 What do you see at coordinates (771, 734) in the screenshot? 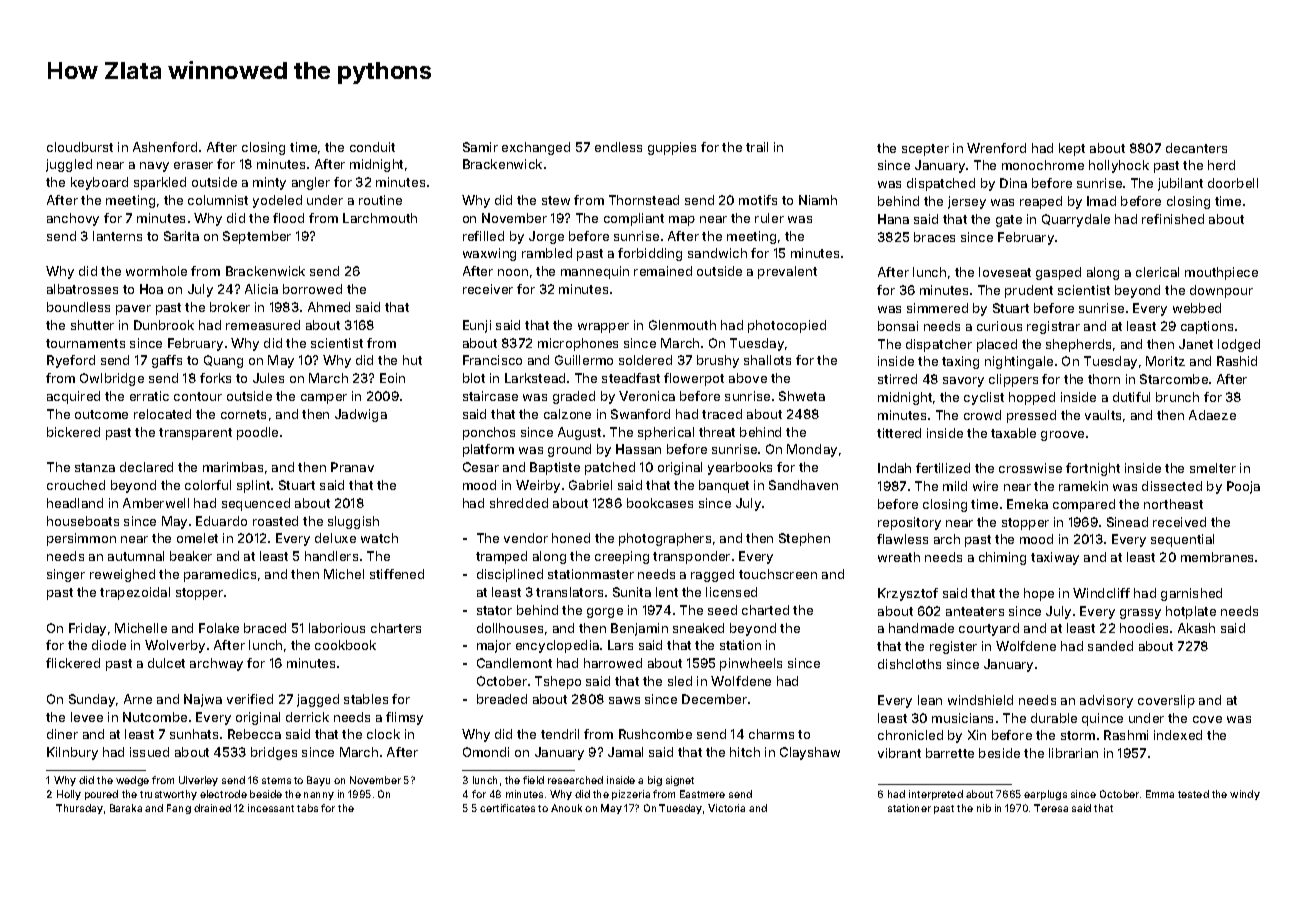
I see `charms` at bounding box center [771, 734].
